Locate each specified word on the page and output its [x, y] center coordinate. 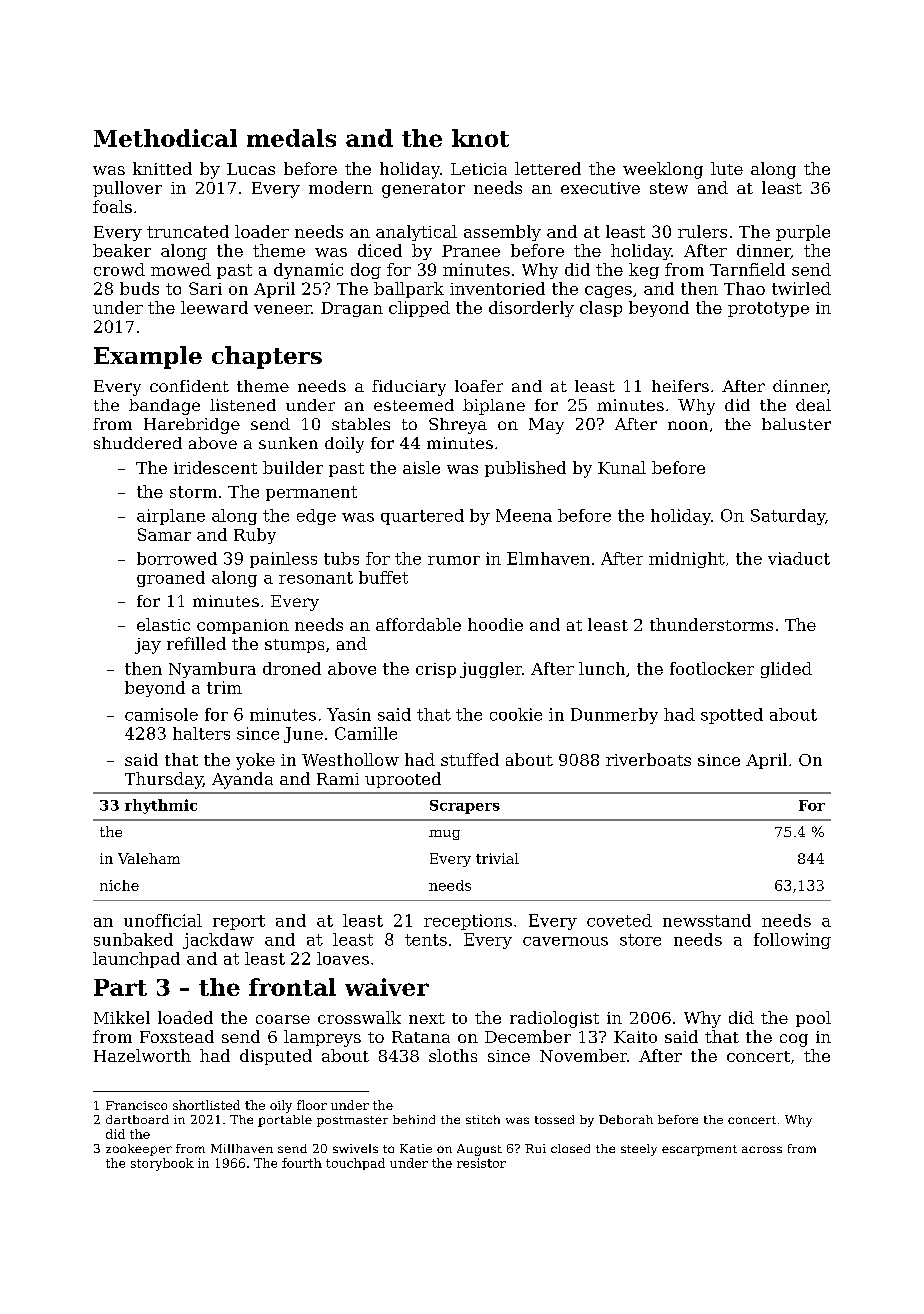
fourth [302, 1163]
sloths [453, 1055]
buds [139, 288]
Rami [338, 779]
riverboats [648, 759]
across [762, 1149]
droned [292, 668]
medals [291, 138]
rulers [702, 231]
